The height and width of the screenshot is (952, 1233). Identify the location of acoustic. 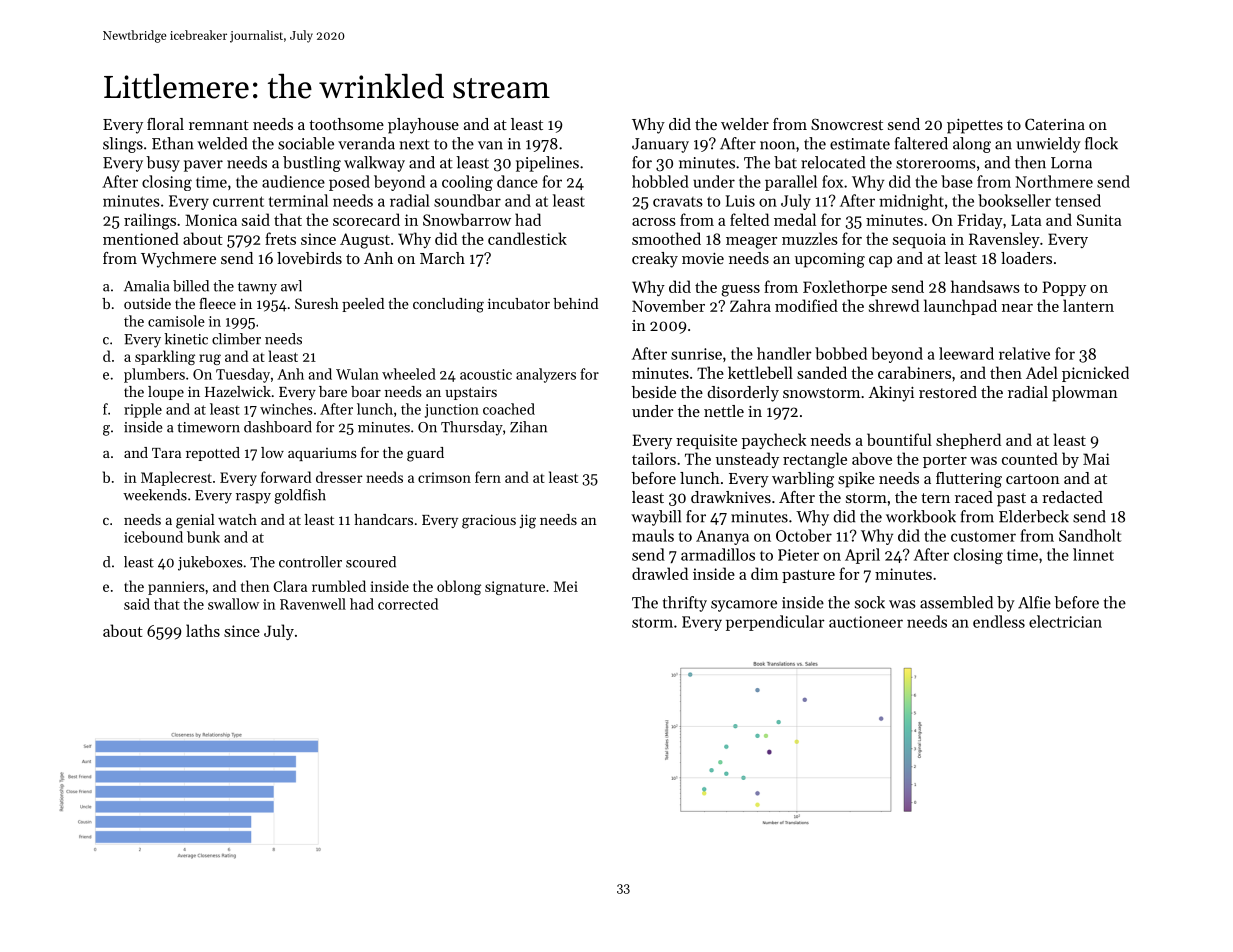
(486, 374).
